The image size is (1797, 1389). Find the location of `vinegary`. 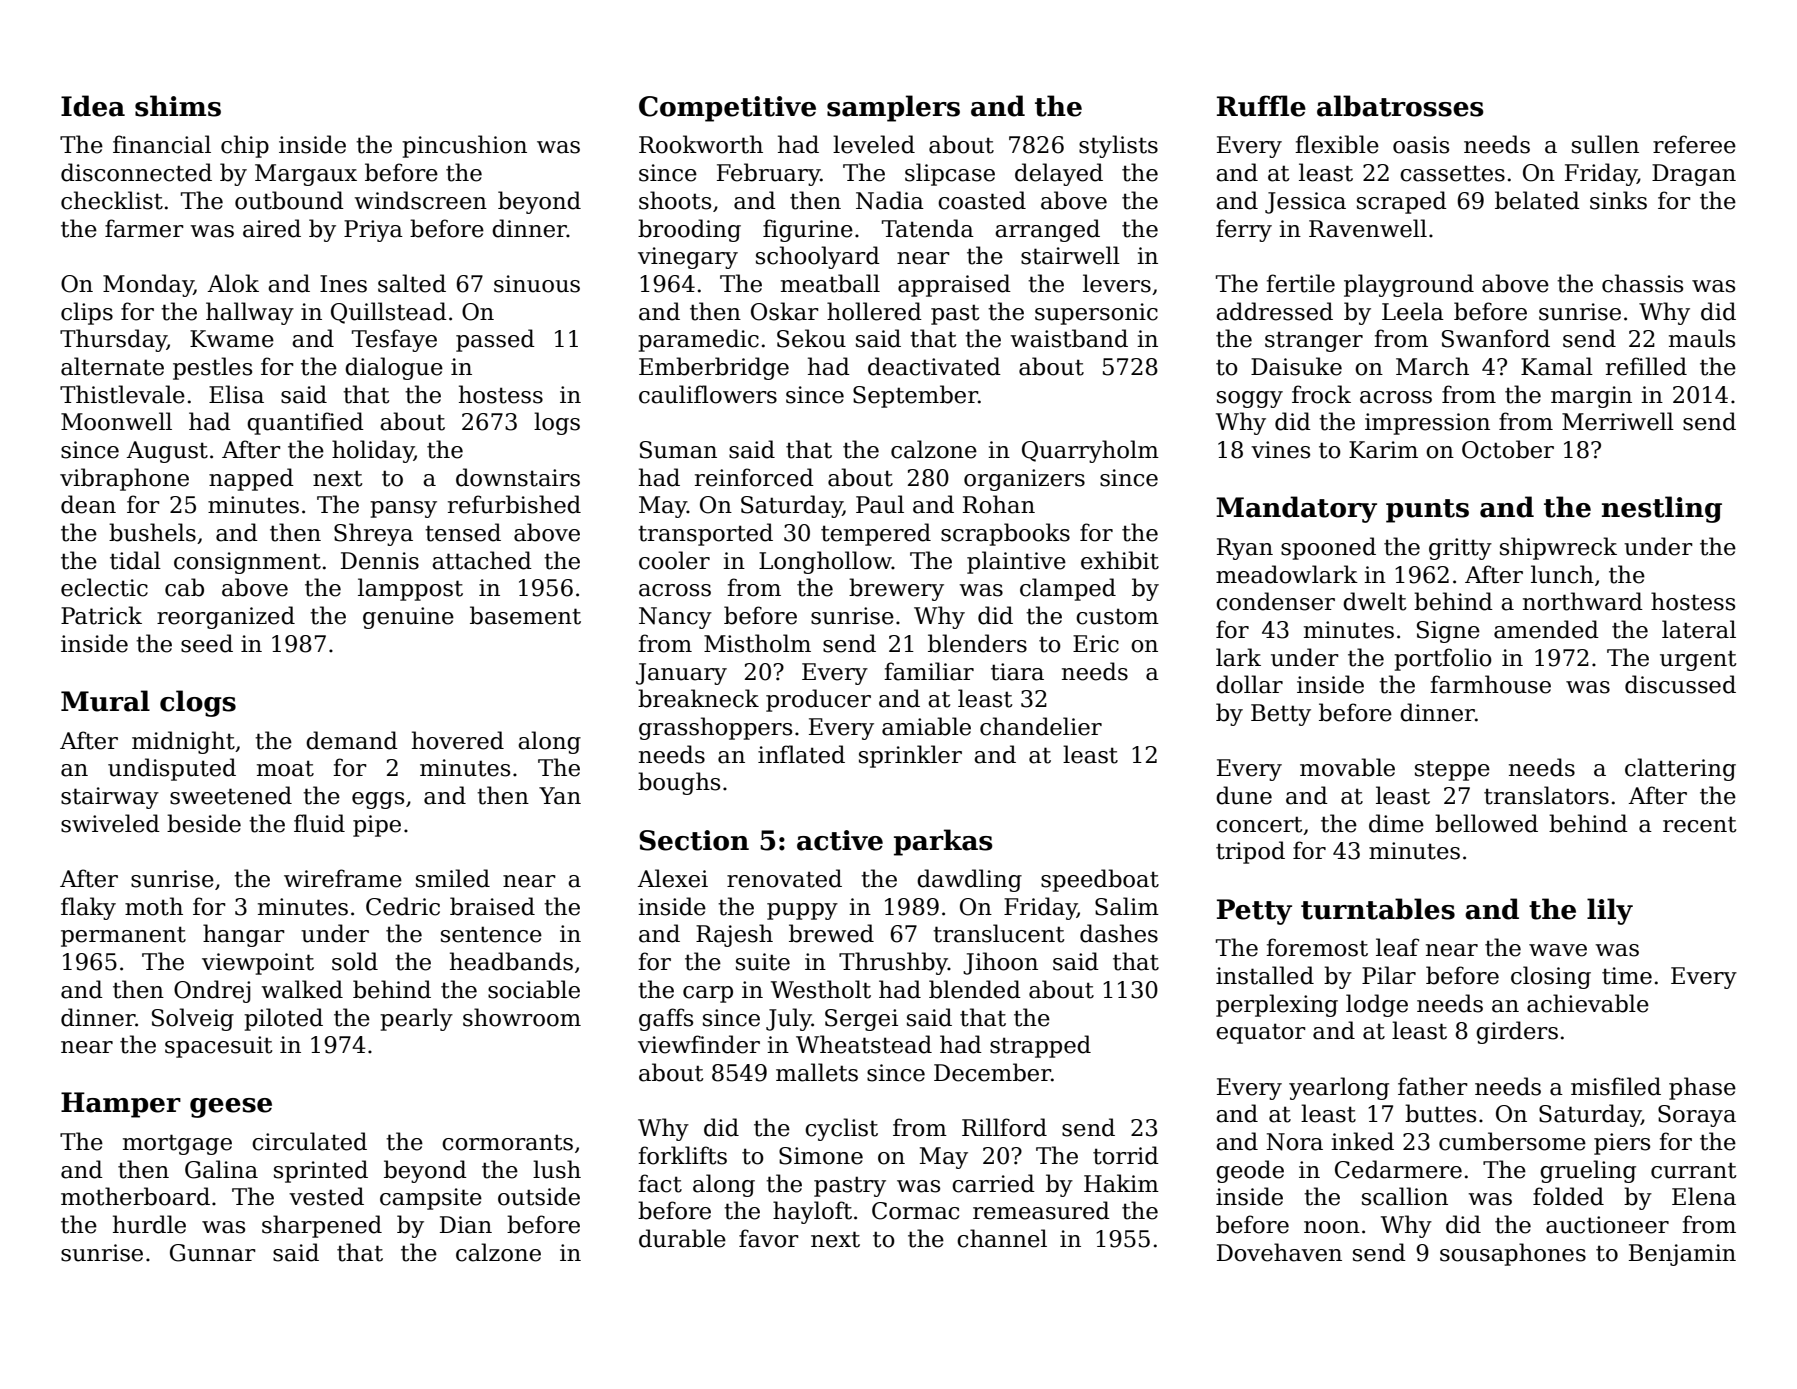

vinegary is located at coordinates (688, 258).
